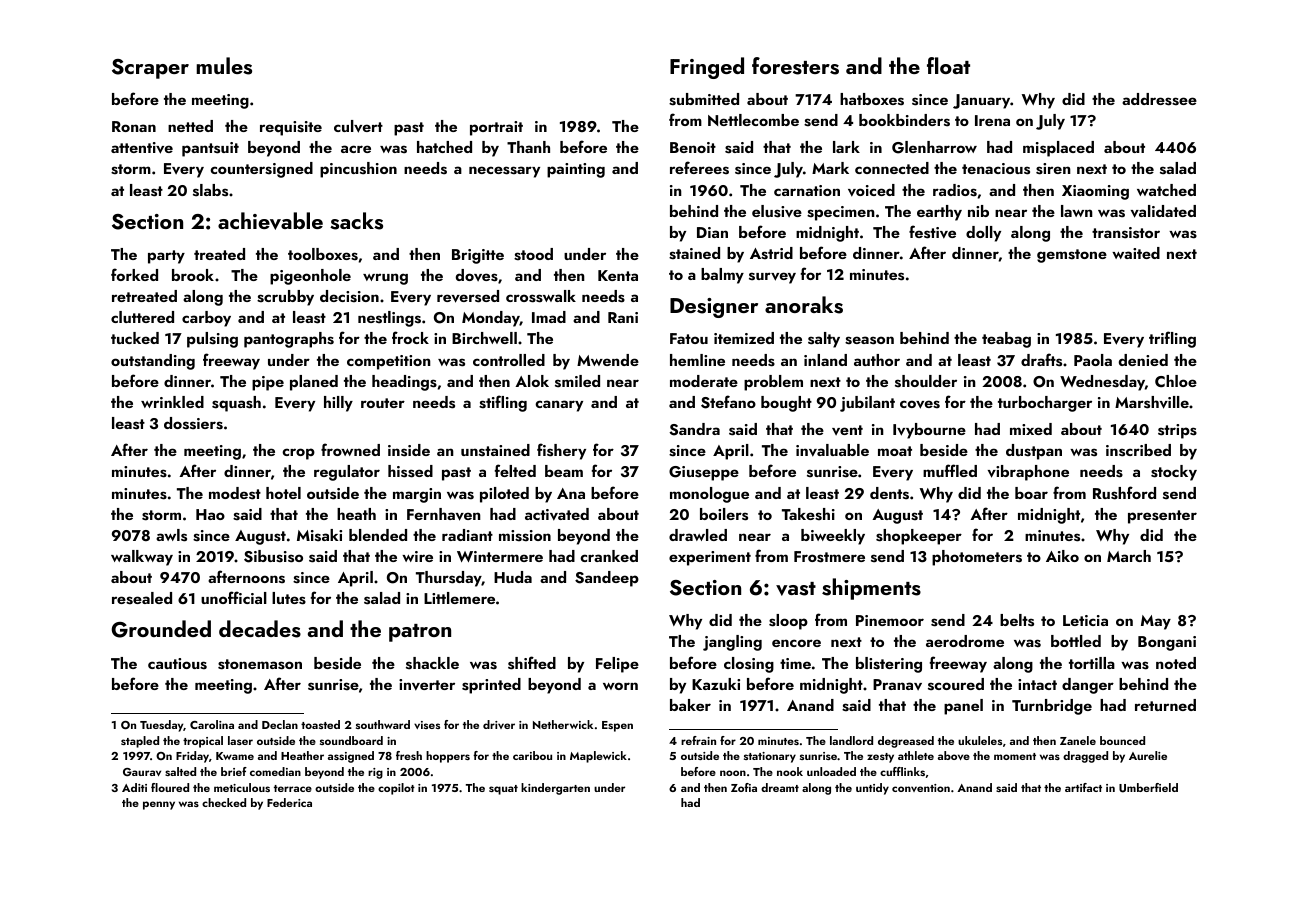  I want to click on strips, so click(1177, 431).
